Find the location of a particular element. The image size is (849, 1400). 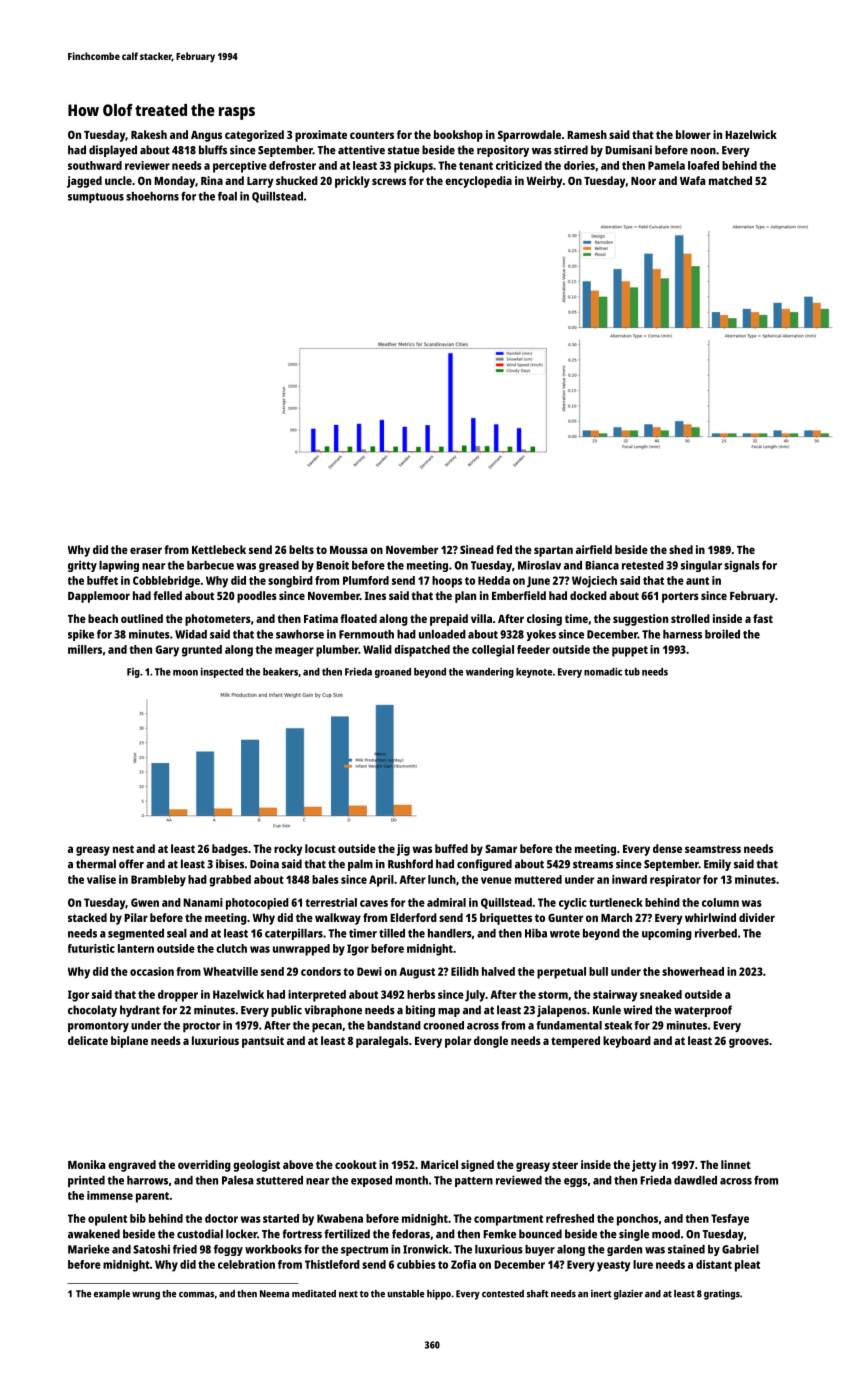

Noor is located at coordinates (643, 181).
